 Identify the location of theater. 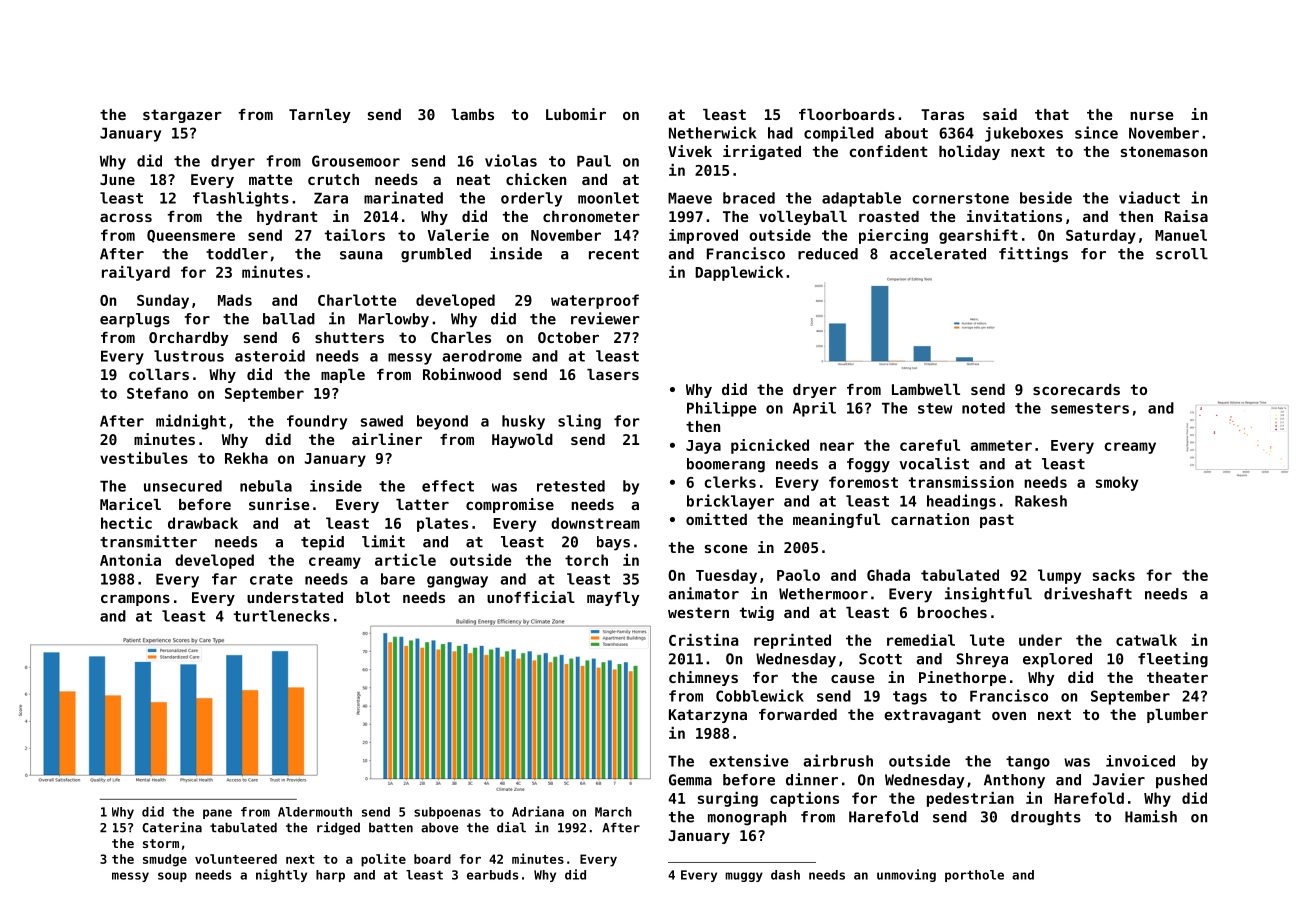
(1177, 677).
